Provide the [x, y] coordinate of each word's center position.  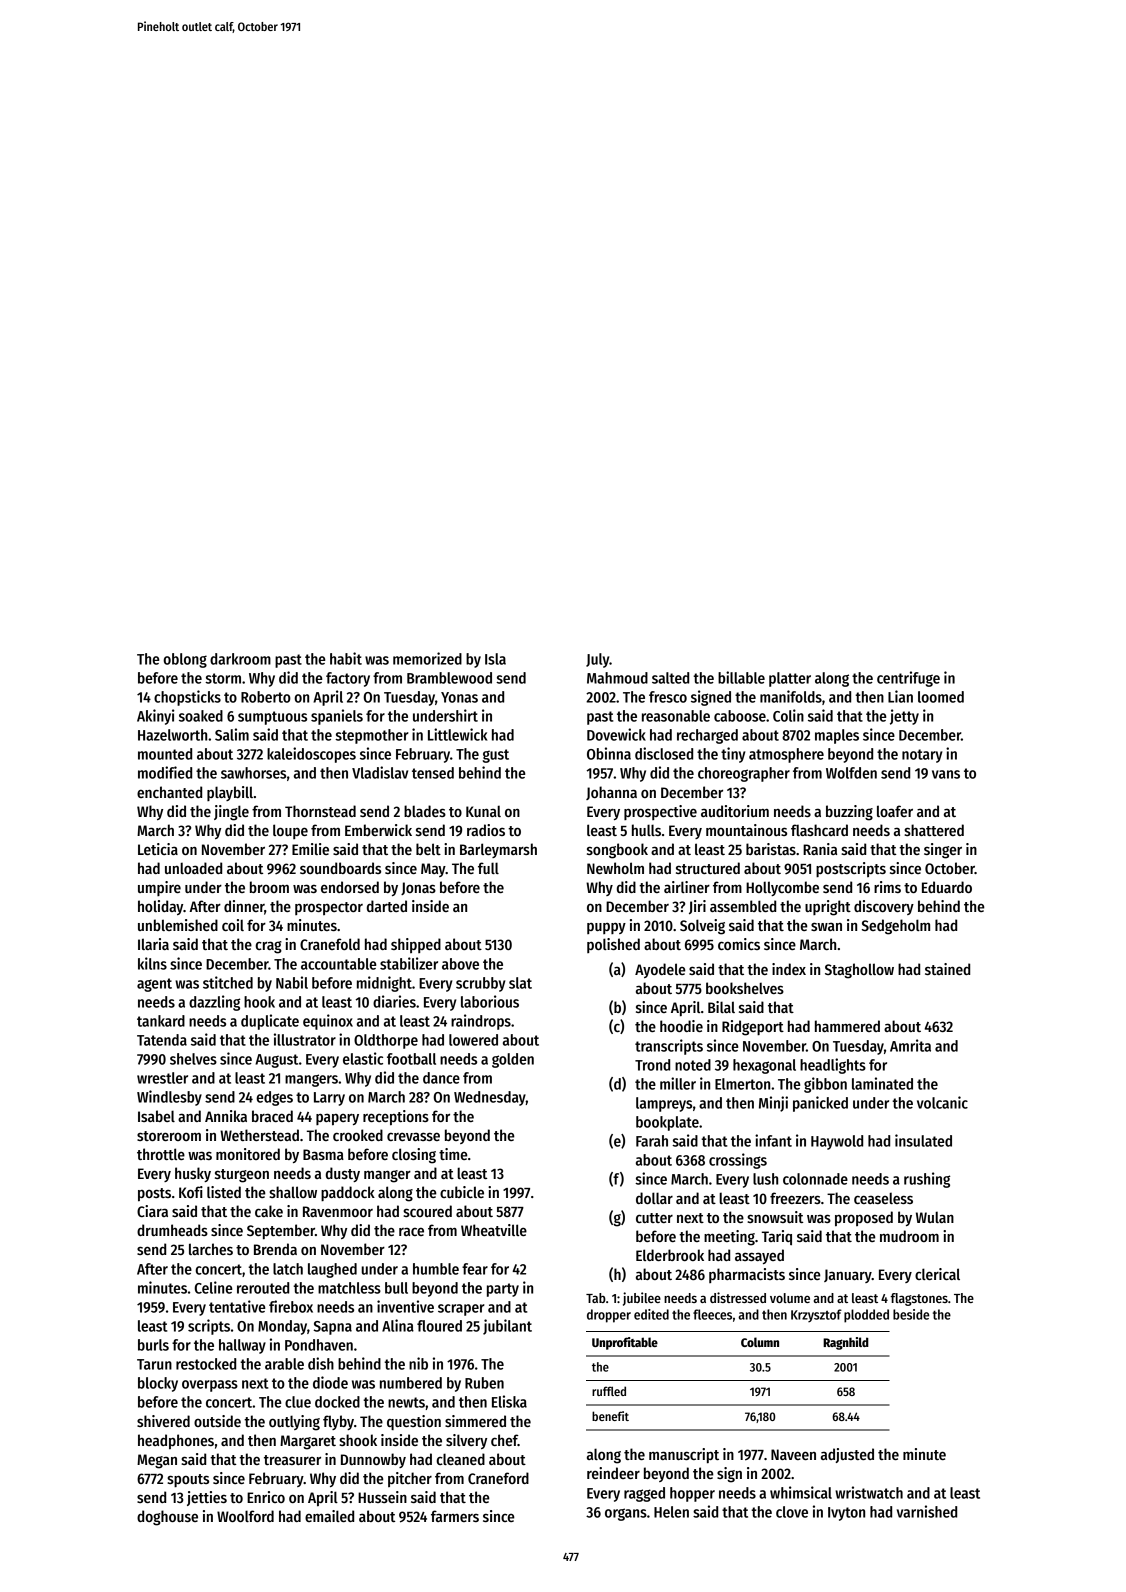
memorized [427, 658]
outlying [294, 1423]
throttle [161, 1154]
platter [790, 679]
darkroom [240, 659]
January [848, 1276]
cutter [654, 1218]
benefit [610, 1416]
